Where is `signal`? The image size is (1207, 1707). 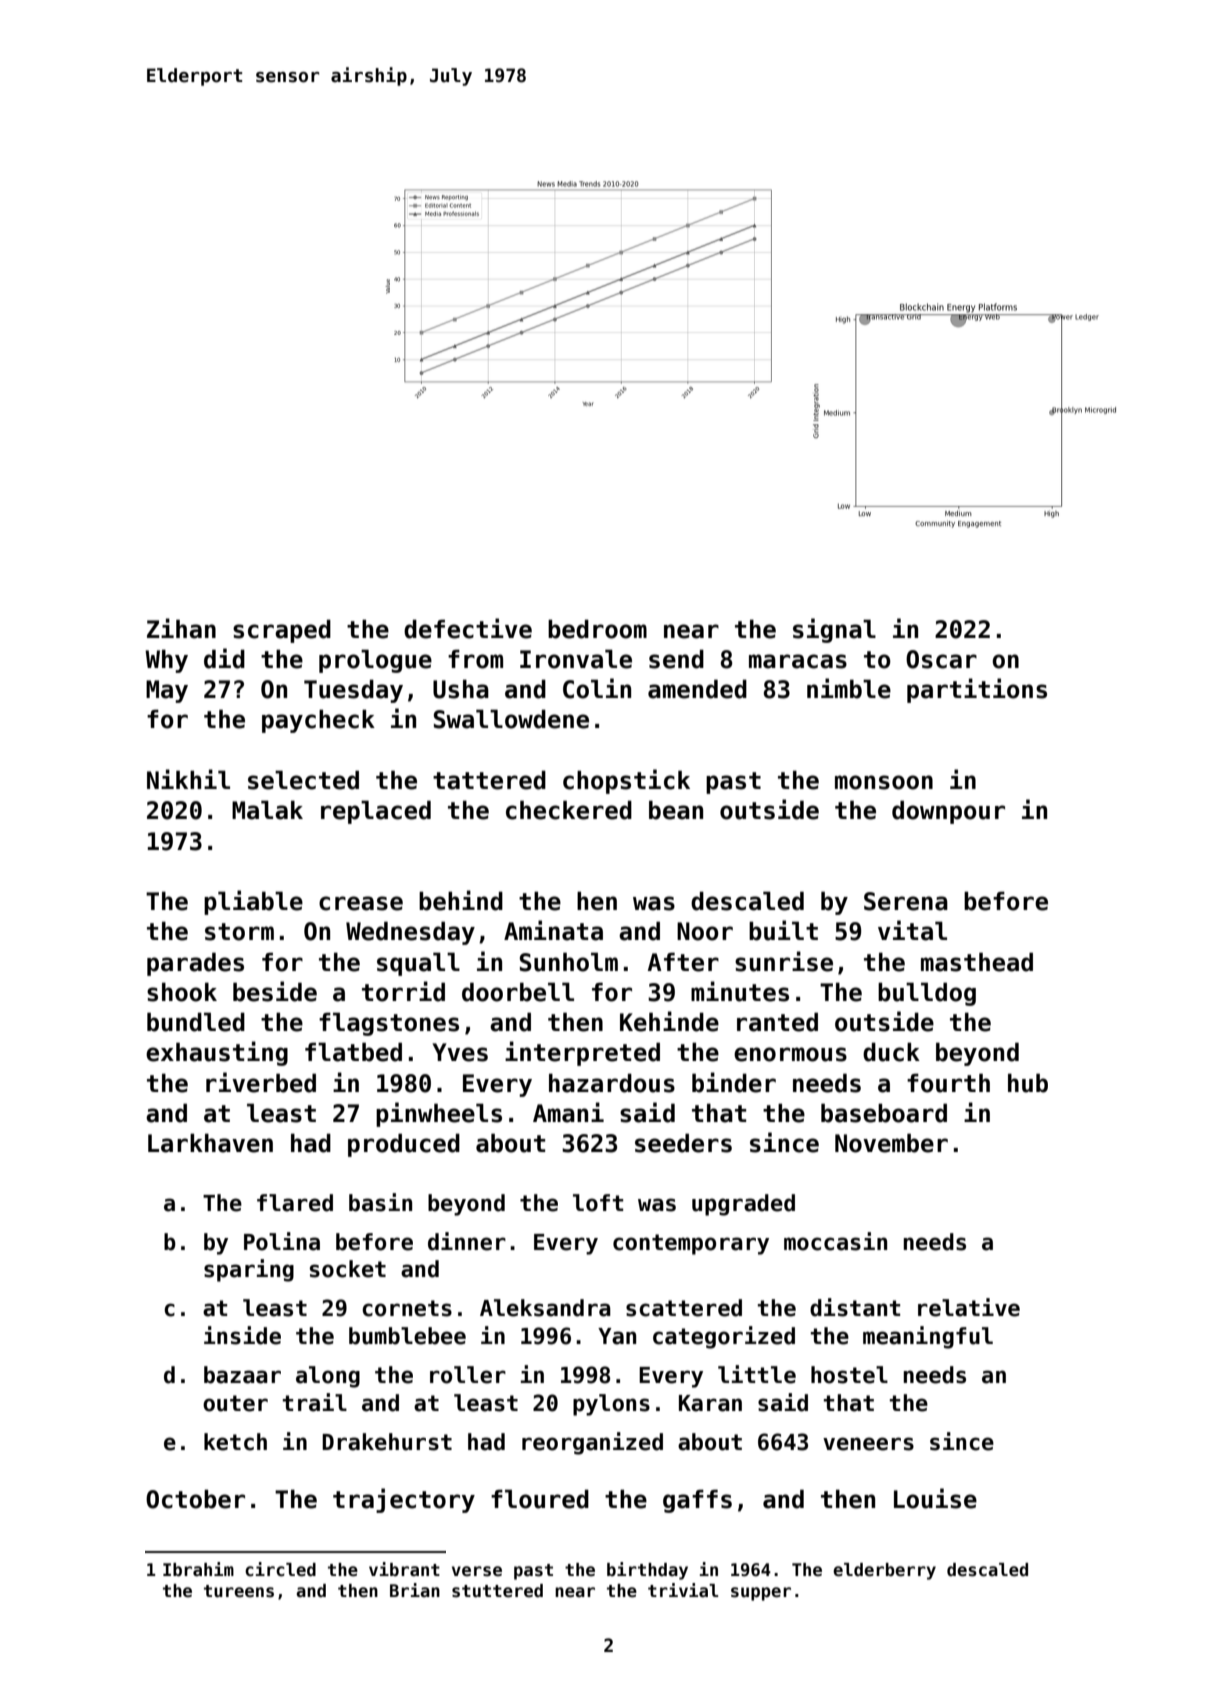 signal is located at coordinates (834, 630).
